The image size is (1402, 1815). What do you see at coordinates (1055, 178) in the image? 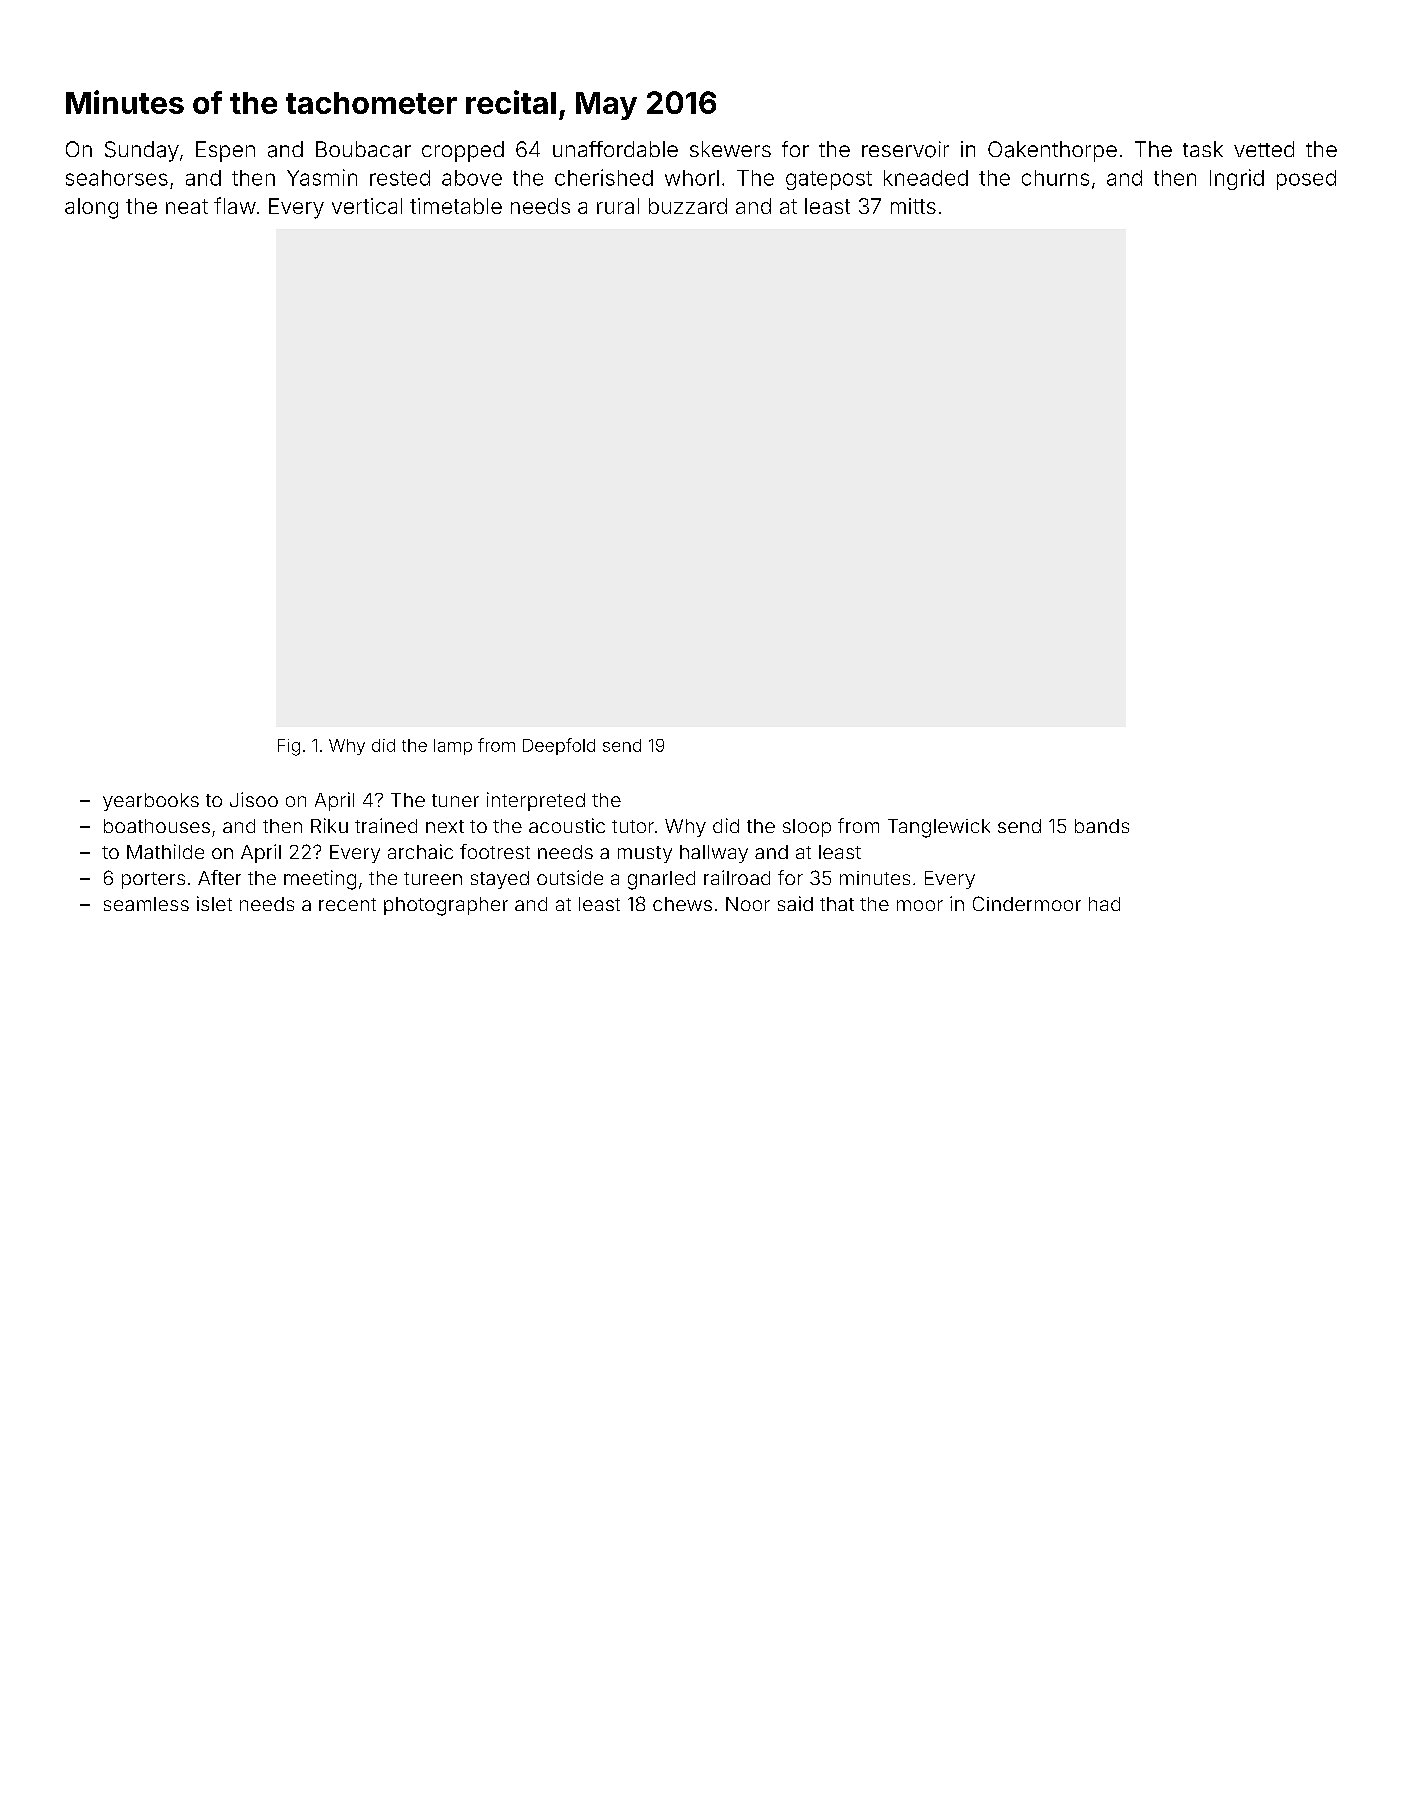
I see `churns` at bounding box center [1055, 178].
